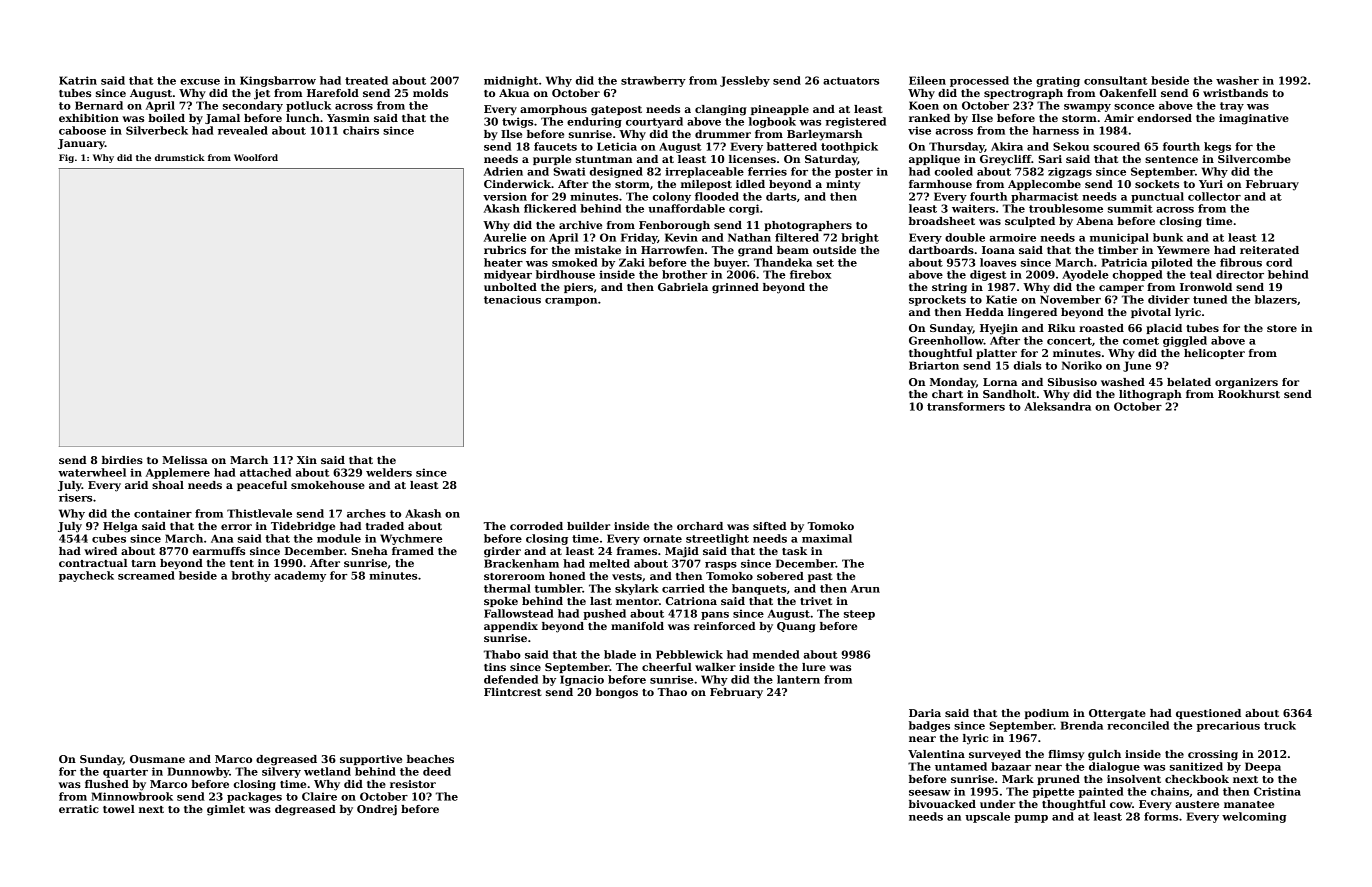  What do you see at coordinates (226, 810) in the screenshot?
I see `gimlet` at bounding box center [226, 810].
